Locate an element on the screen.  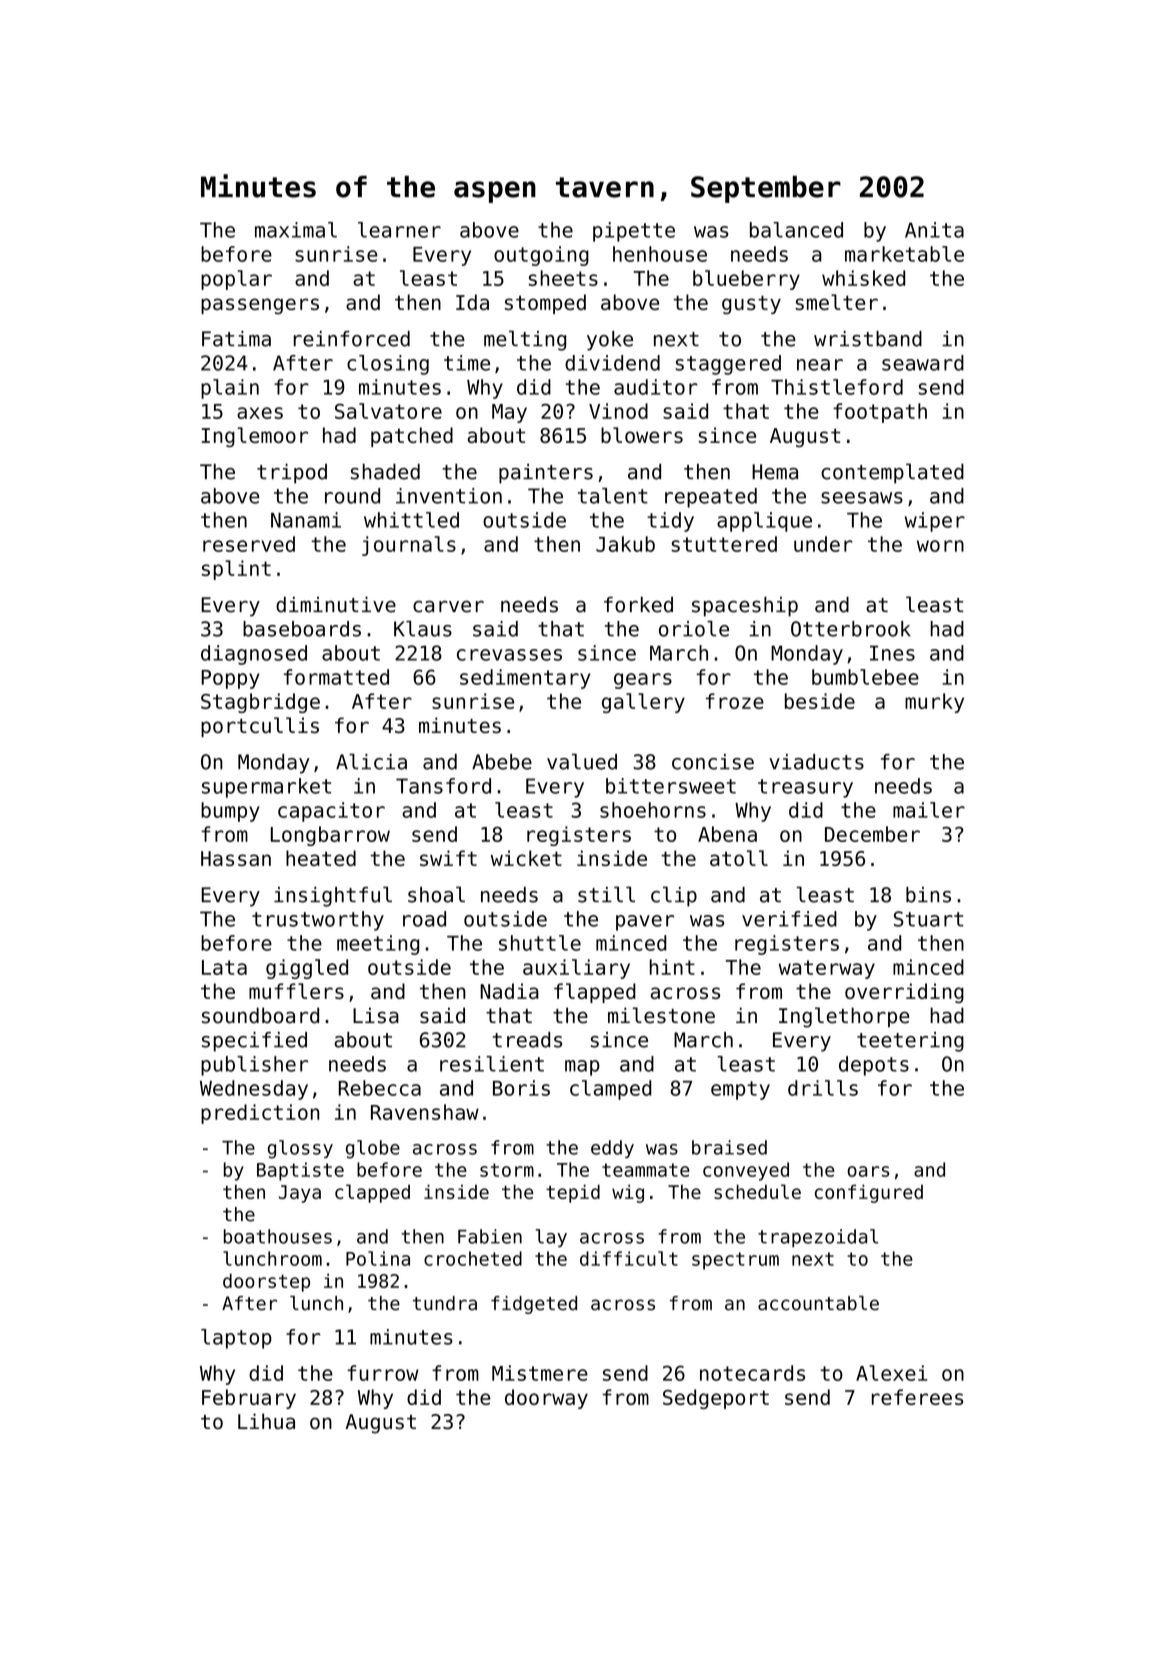
doorway is located at coordinates (546, 1399).
